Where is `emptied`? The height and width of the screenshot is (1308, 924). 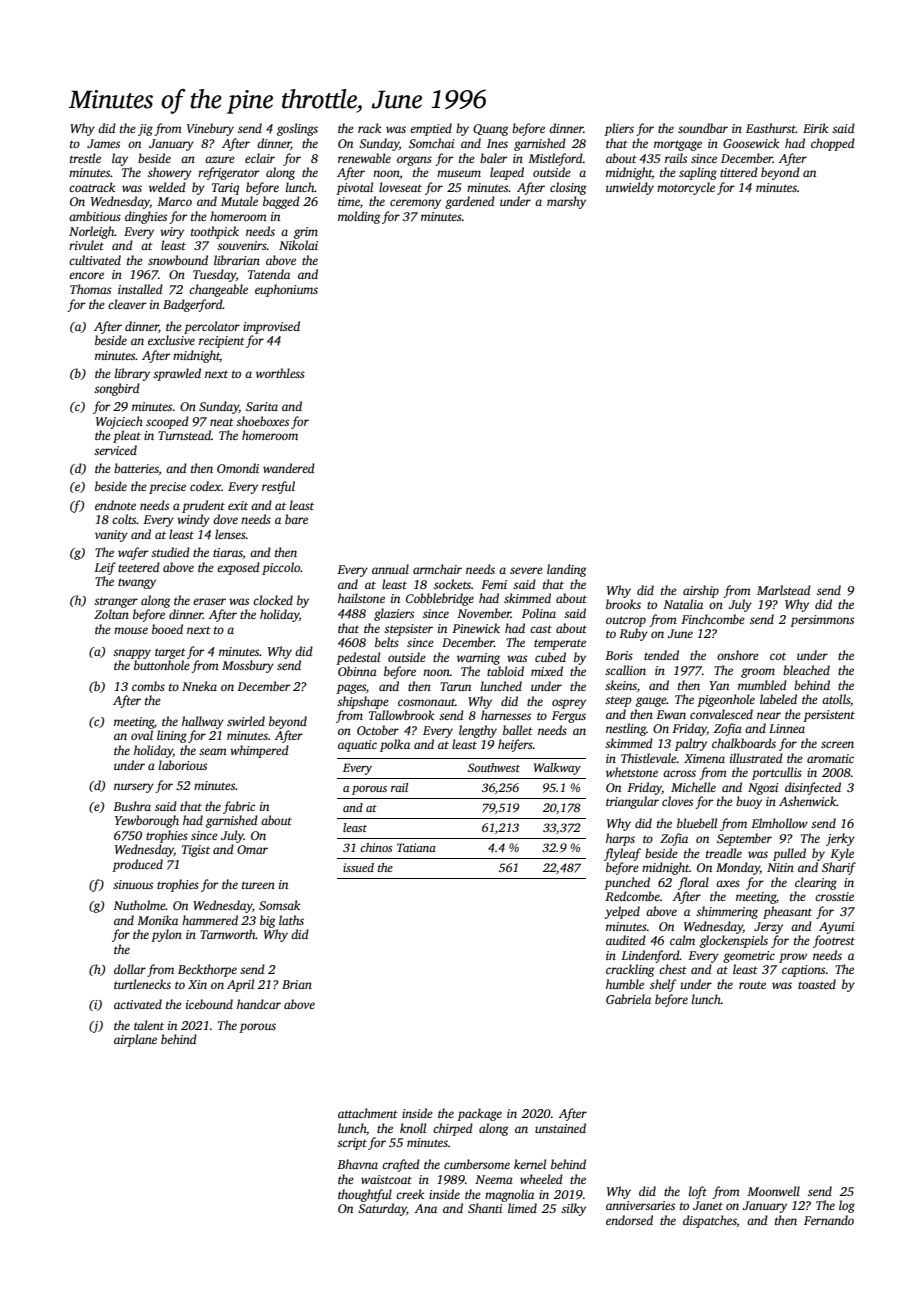
emptied is located at coordinates (431, 129).
